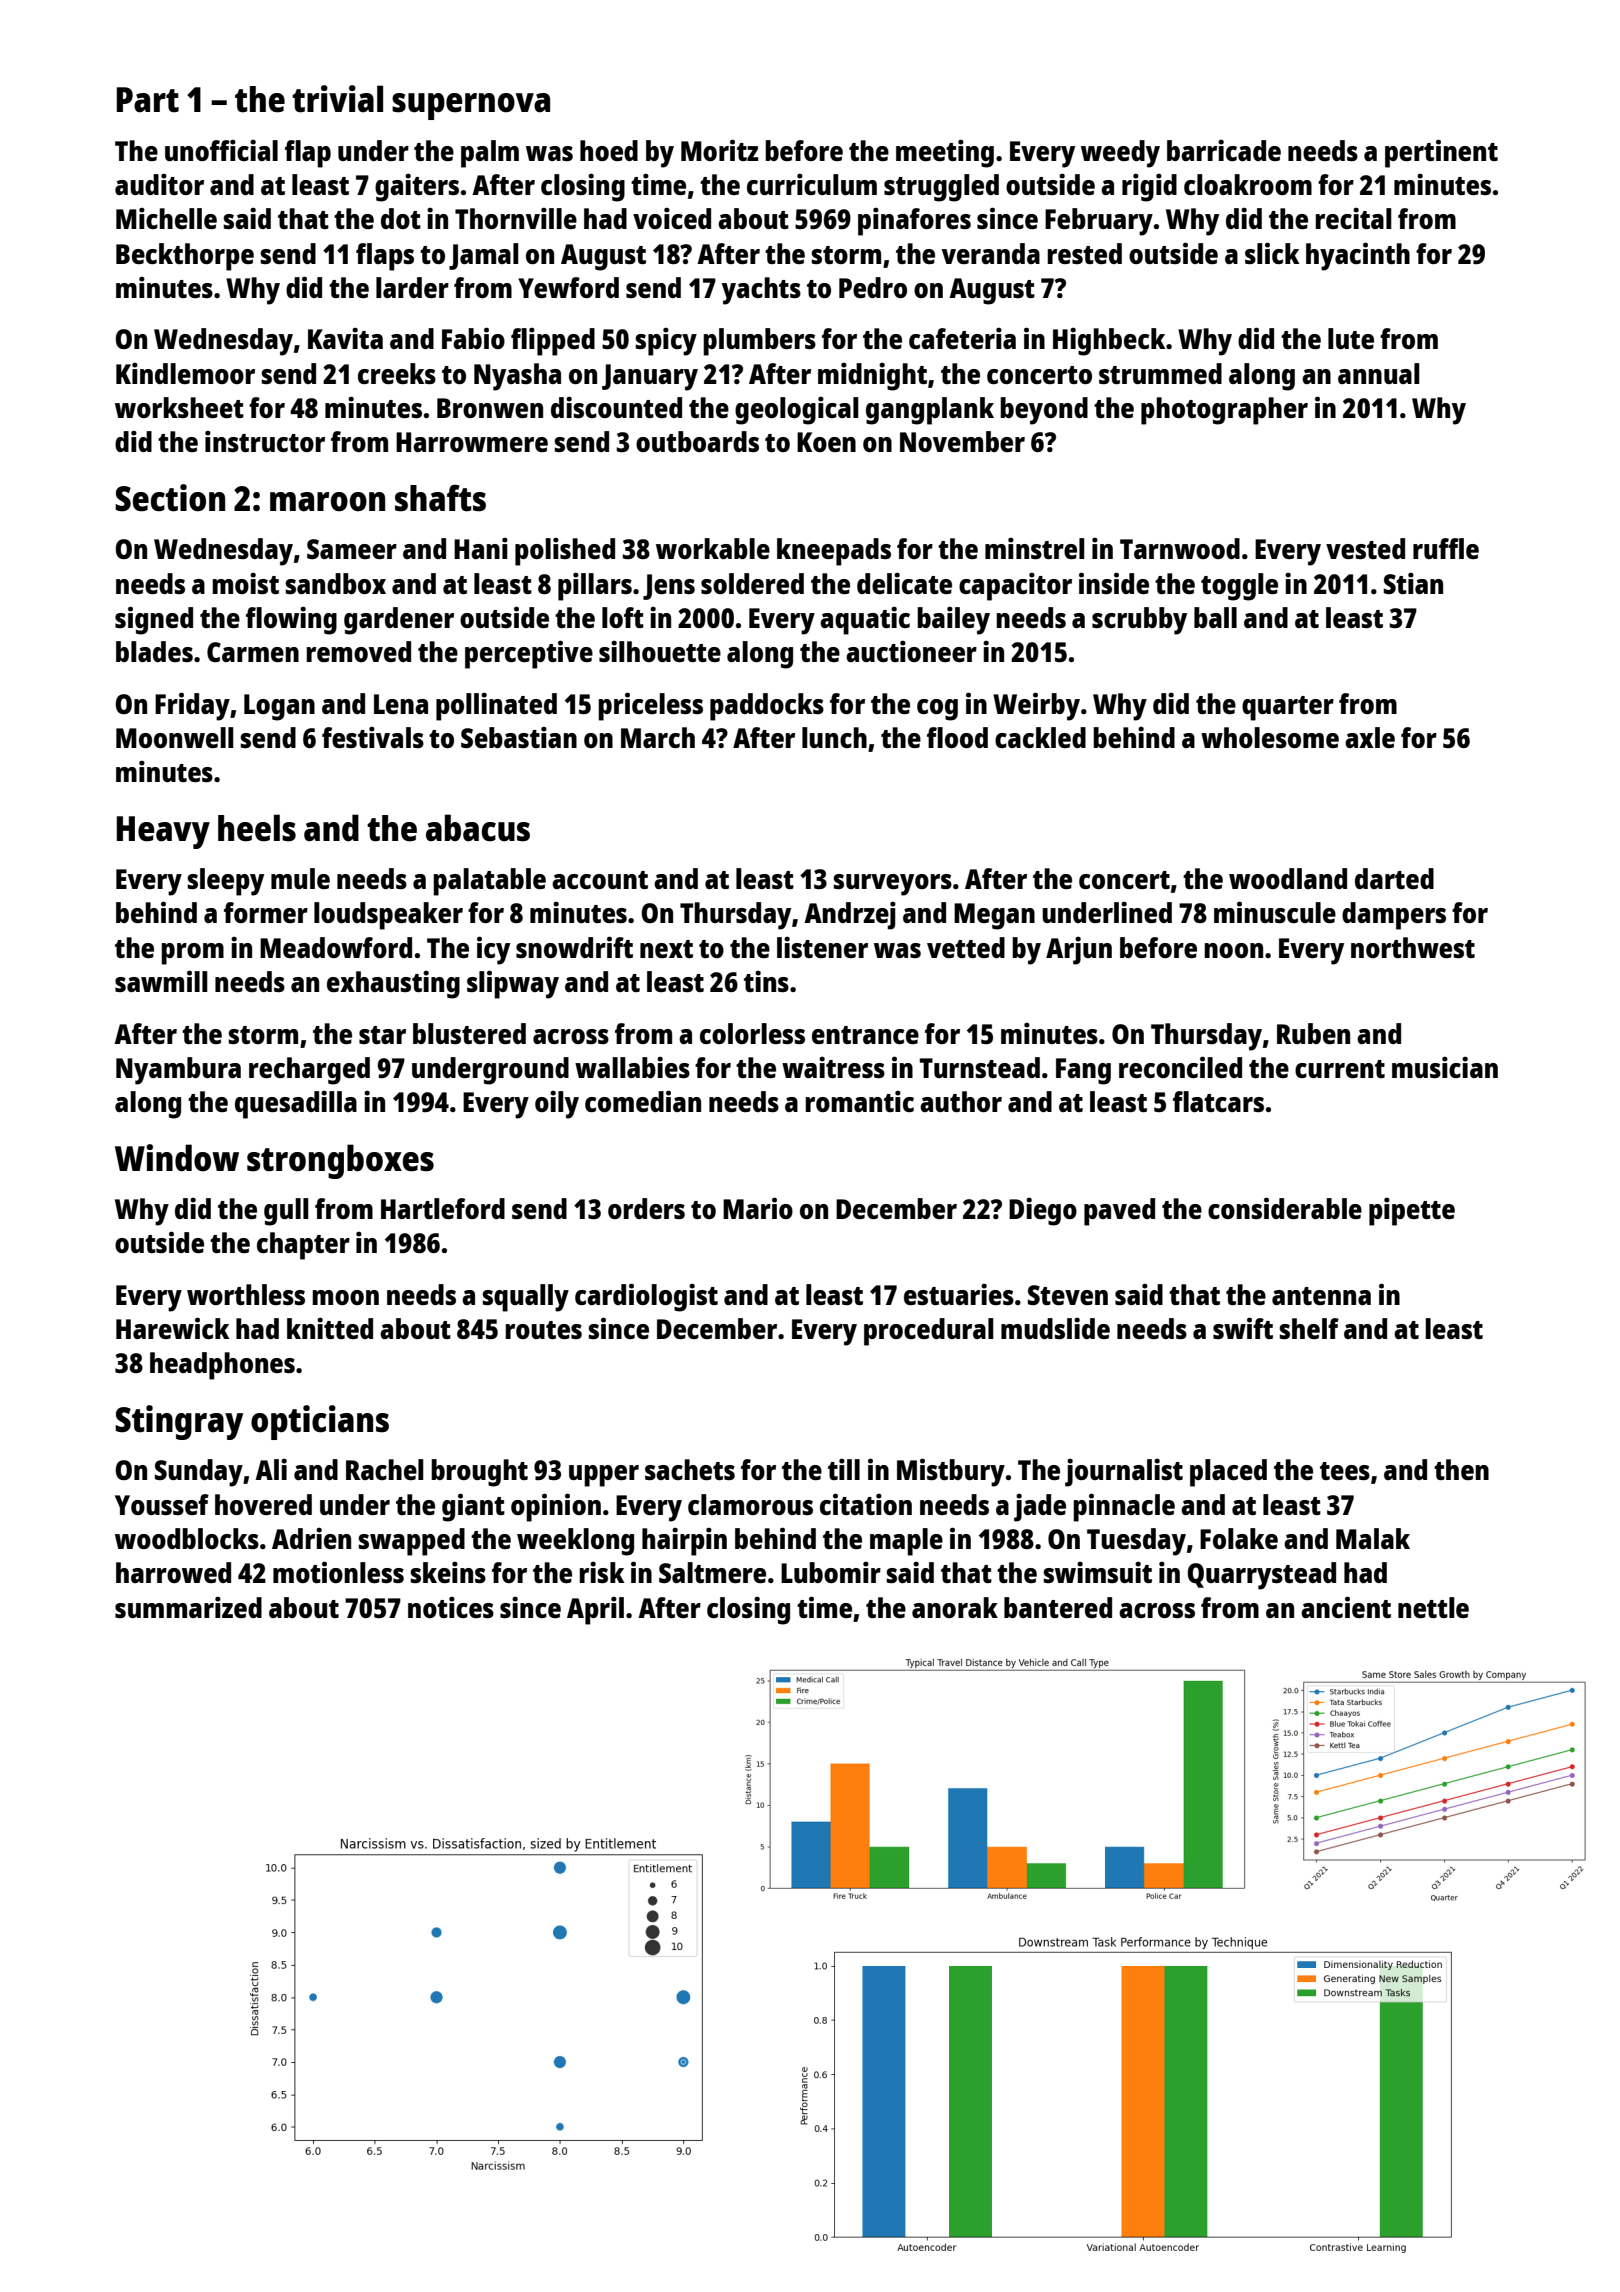  Describe the element at coordinates (187, 1538) in the screenshot. I see `woodblocks` at that location.
